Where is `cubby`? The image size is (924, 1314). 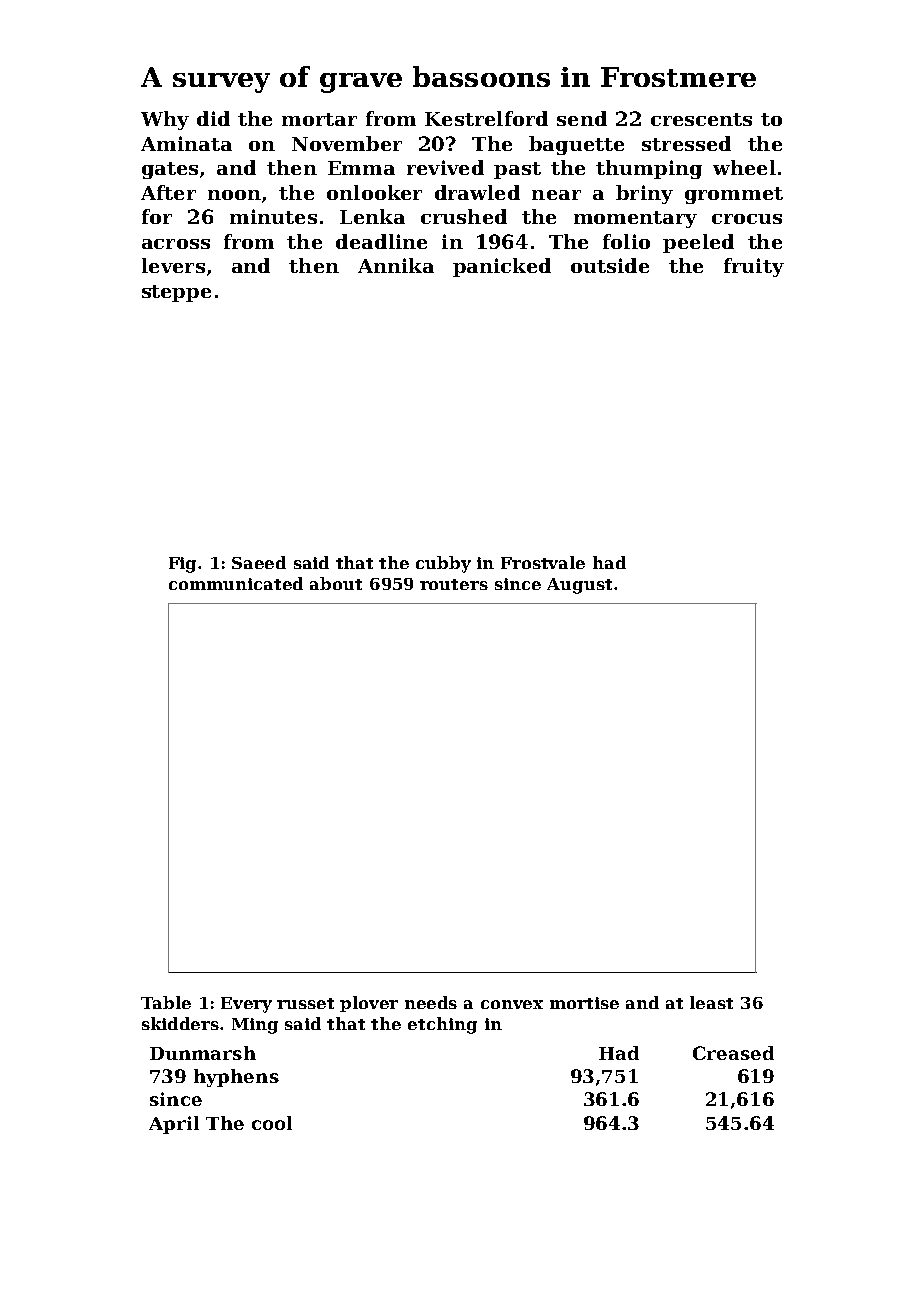 cubby is located at coordinates (443, 564).
